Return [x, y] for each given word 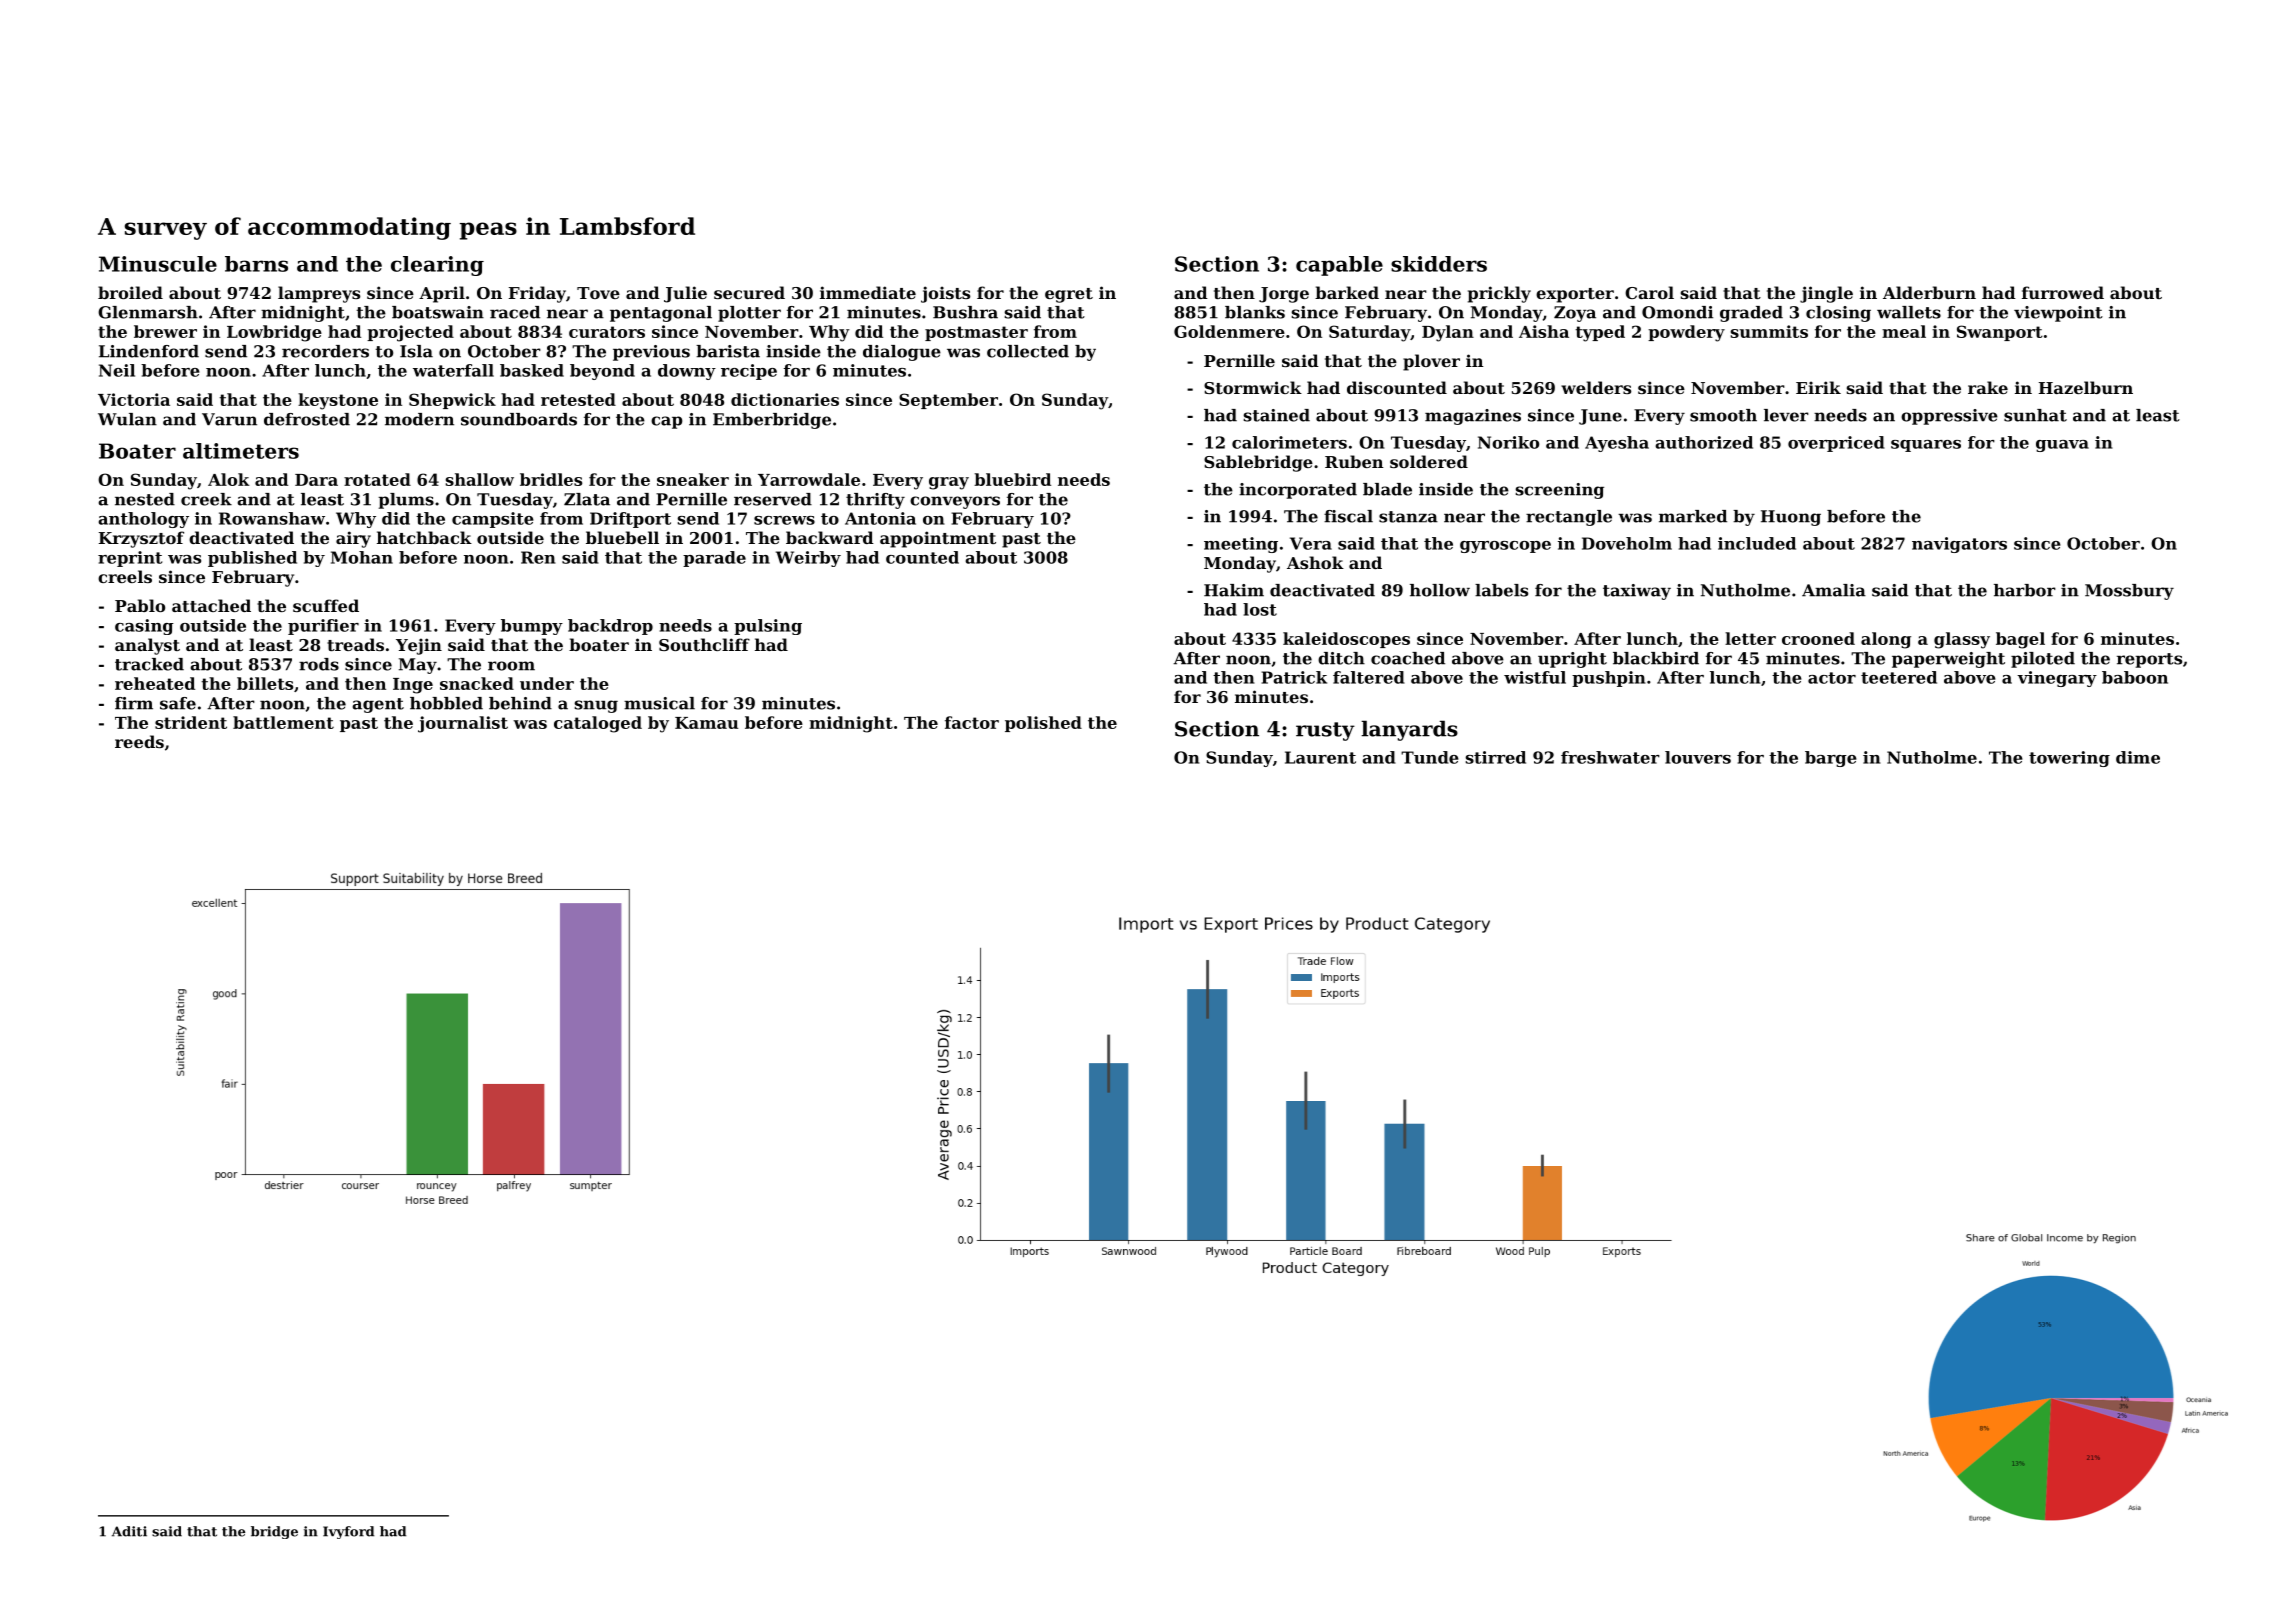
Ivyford [348, 1532]
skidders [1439, 264]
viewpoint [2058, 314]
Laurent [1320, 757]
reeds [139, 741]
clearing [437, 266]
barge [1831, 759]
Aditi [129, 1531]
